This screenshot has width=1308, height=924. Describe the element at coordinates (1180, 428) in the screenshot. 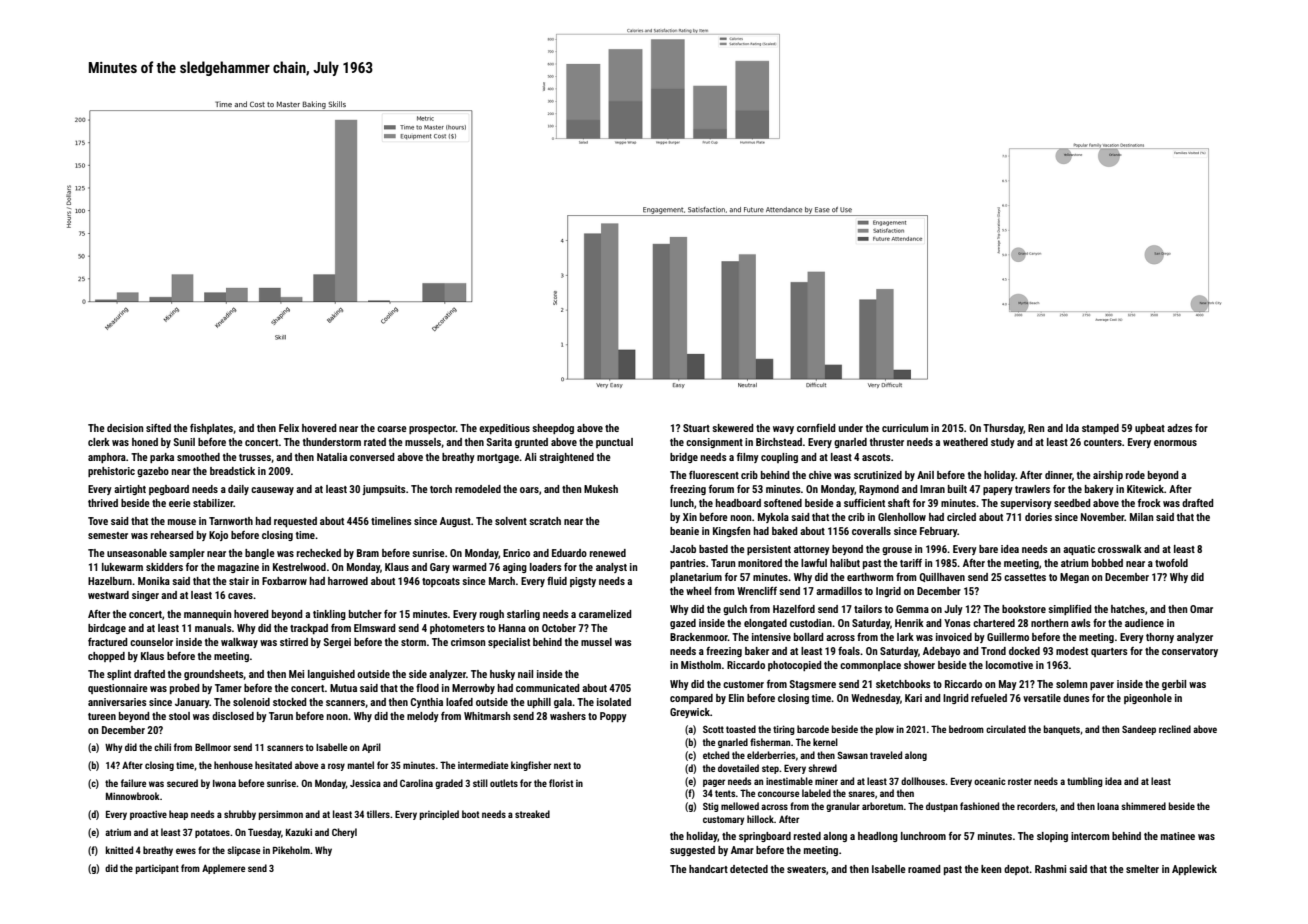

I see `adzes` at that location.
